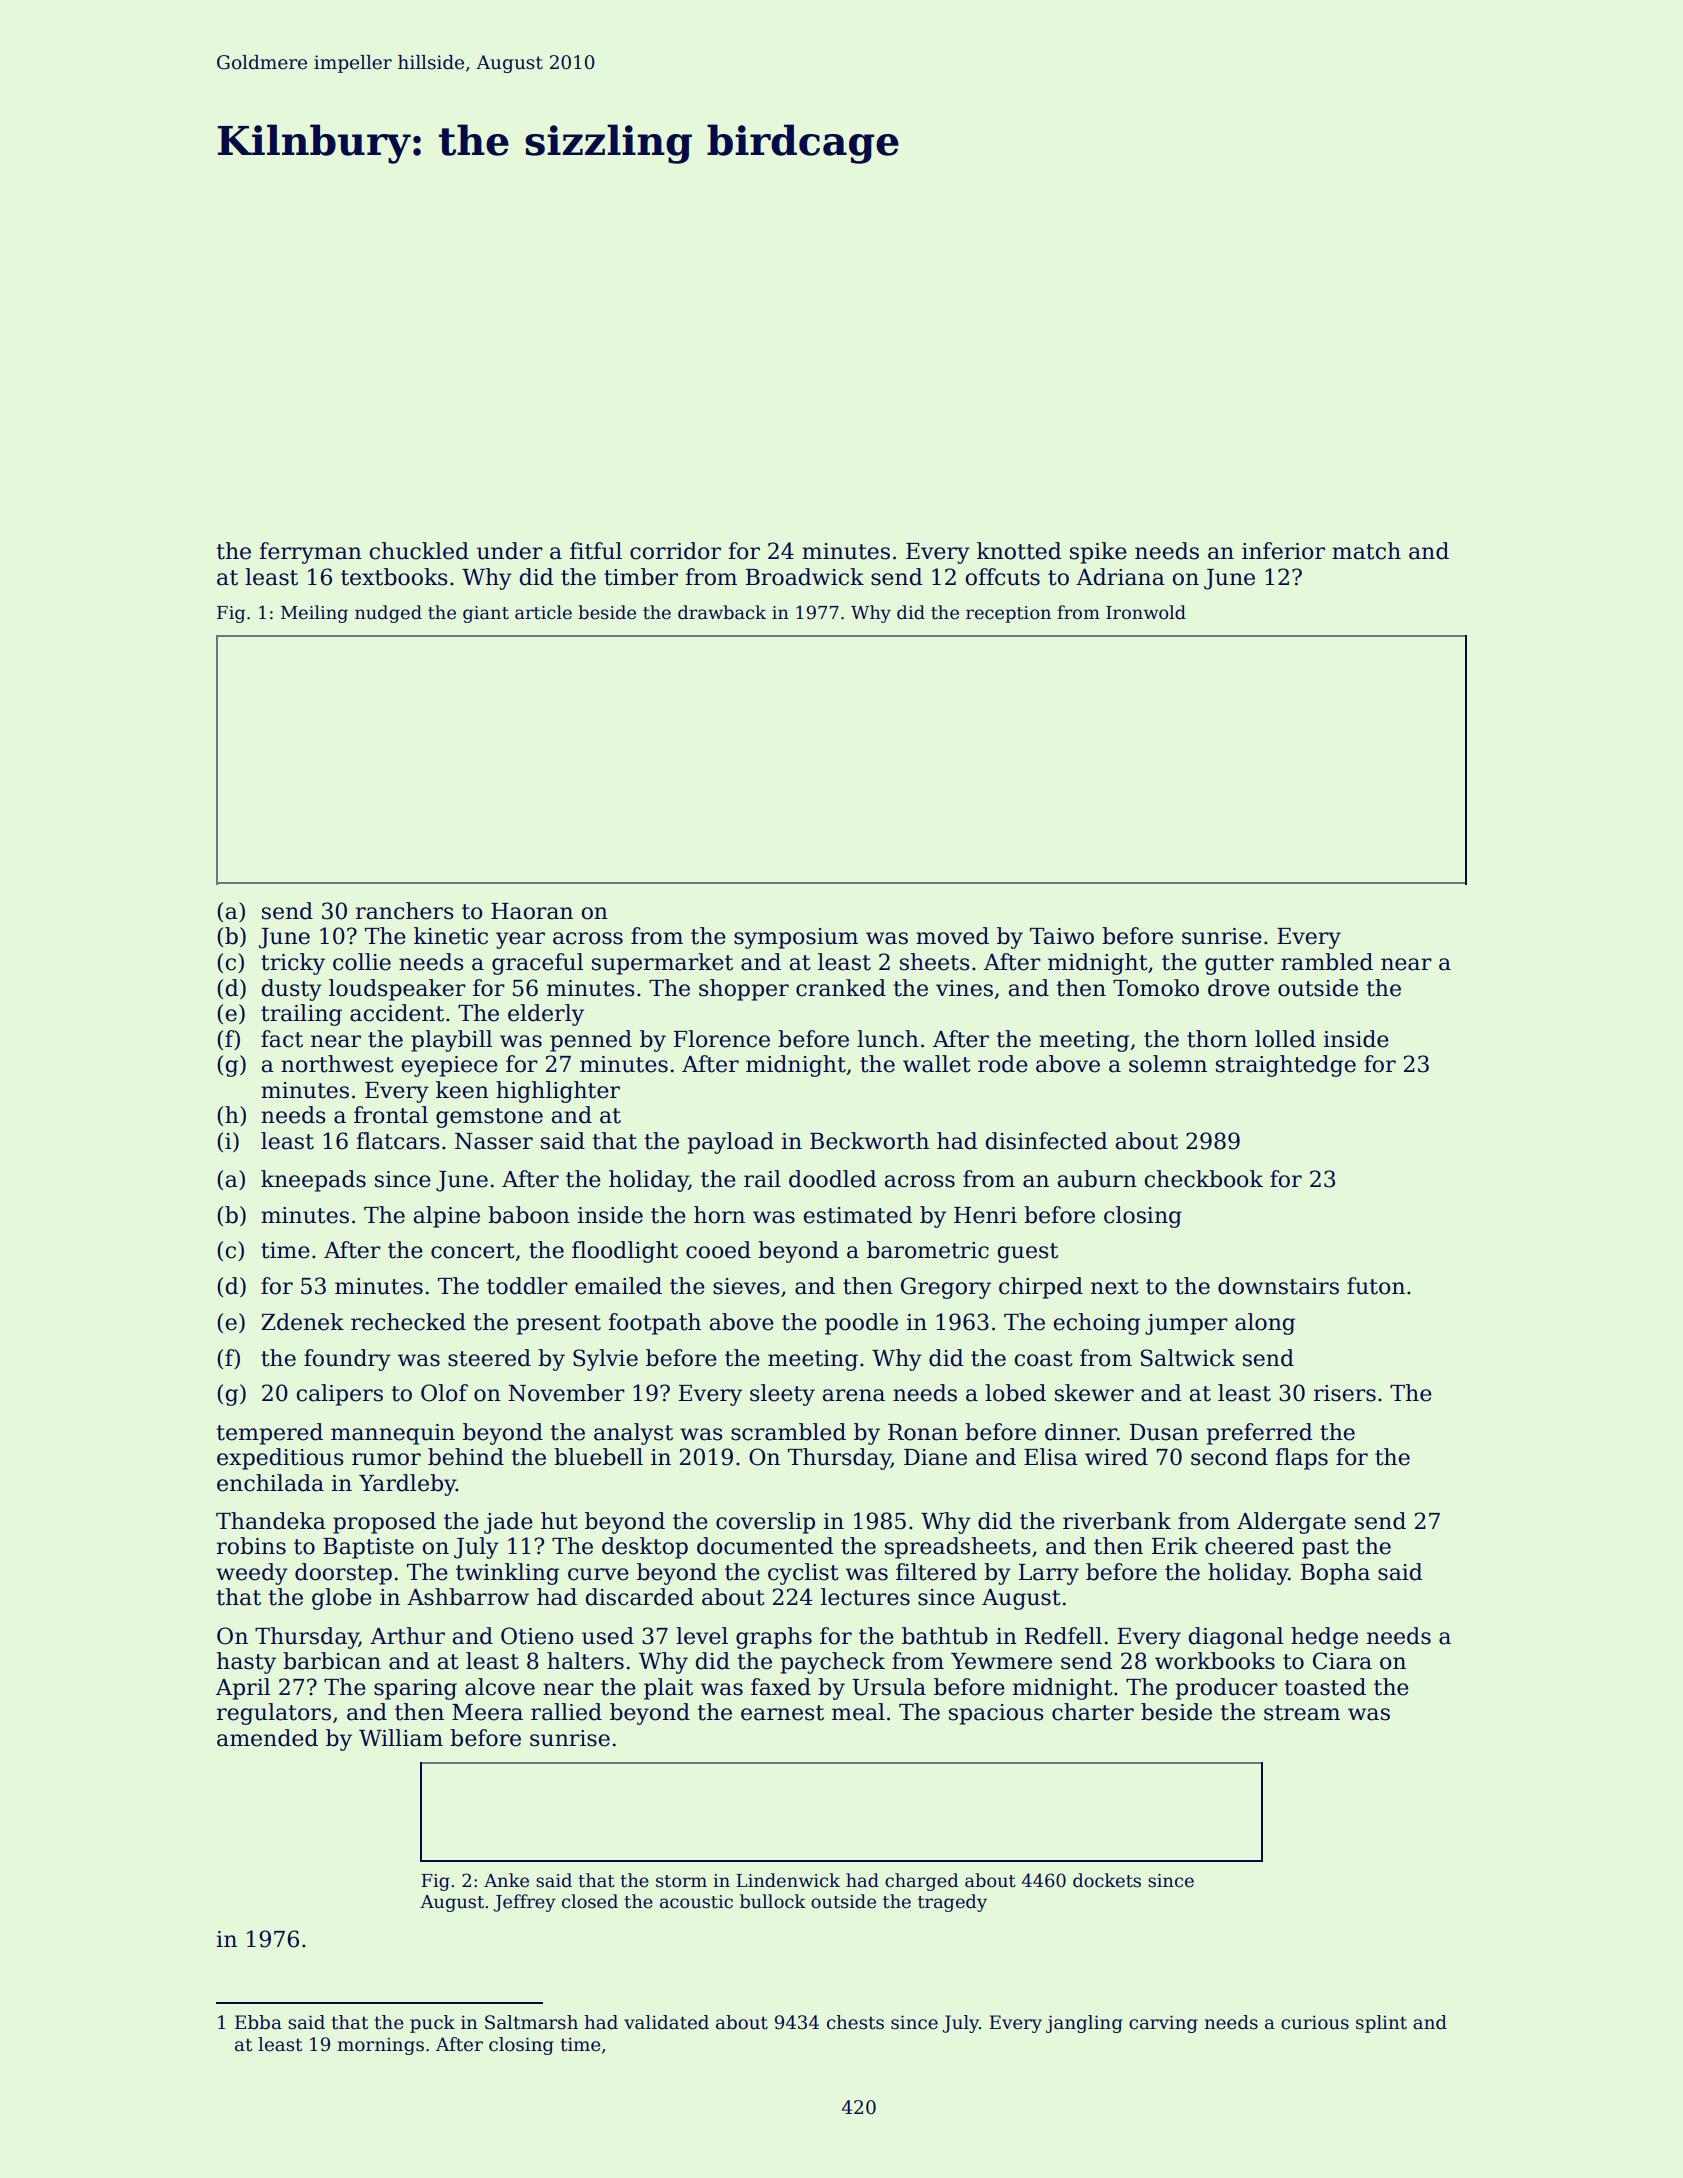  Describe the element at coordinates (447, 1217) in the document. I see `alpine` at that location.
